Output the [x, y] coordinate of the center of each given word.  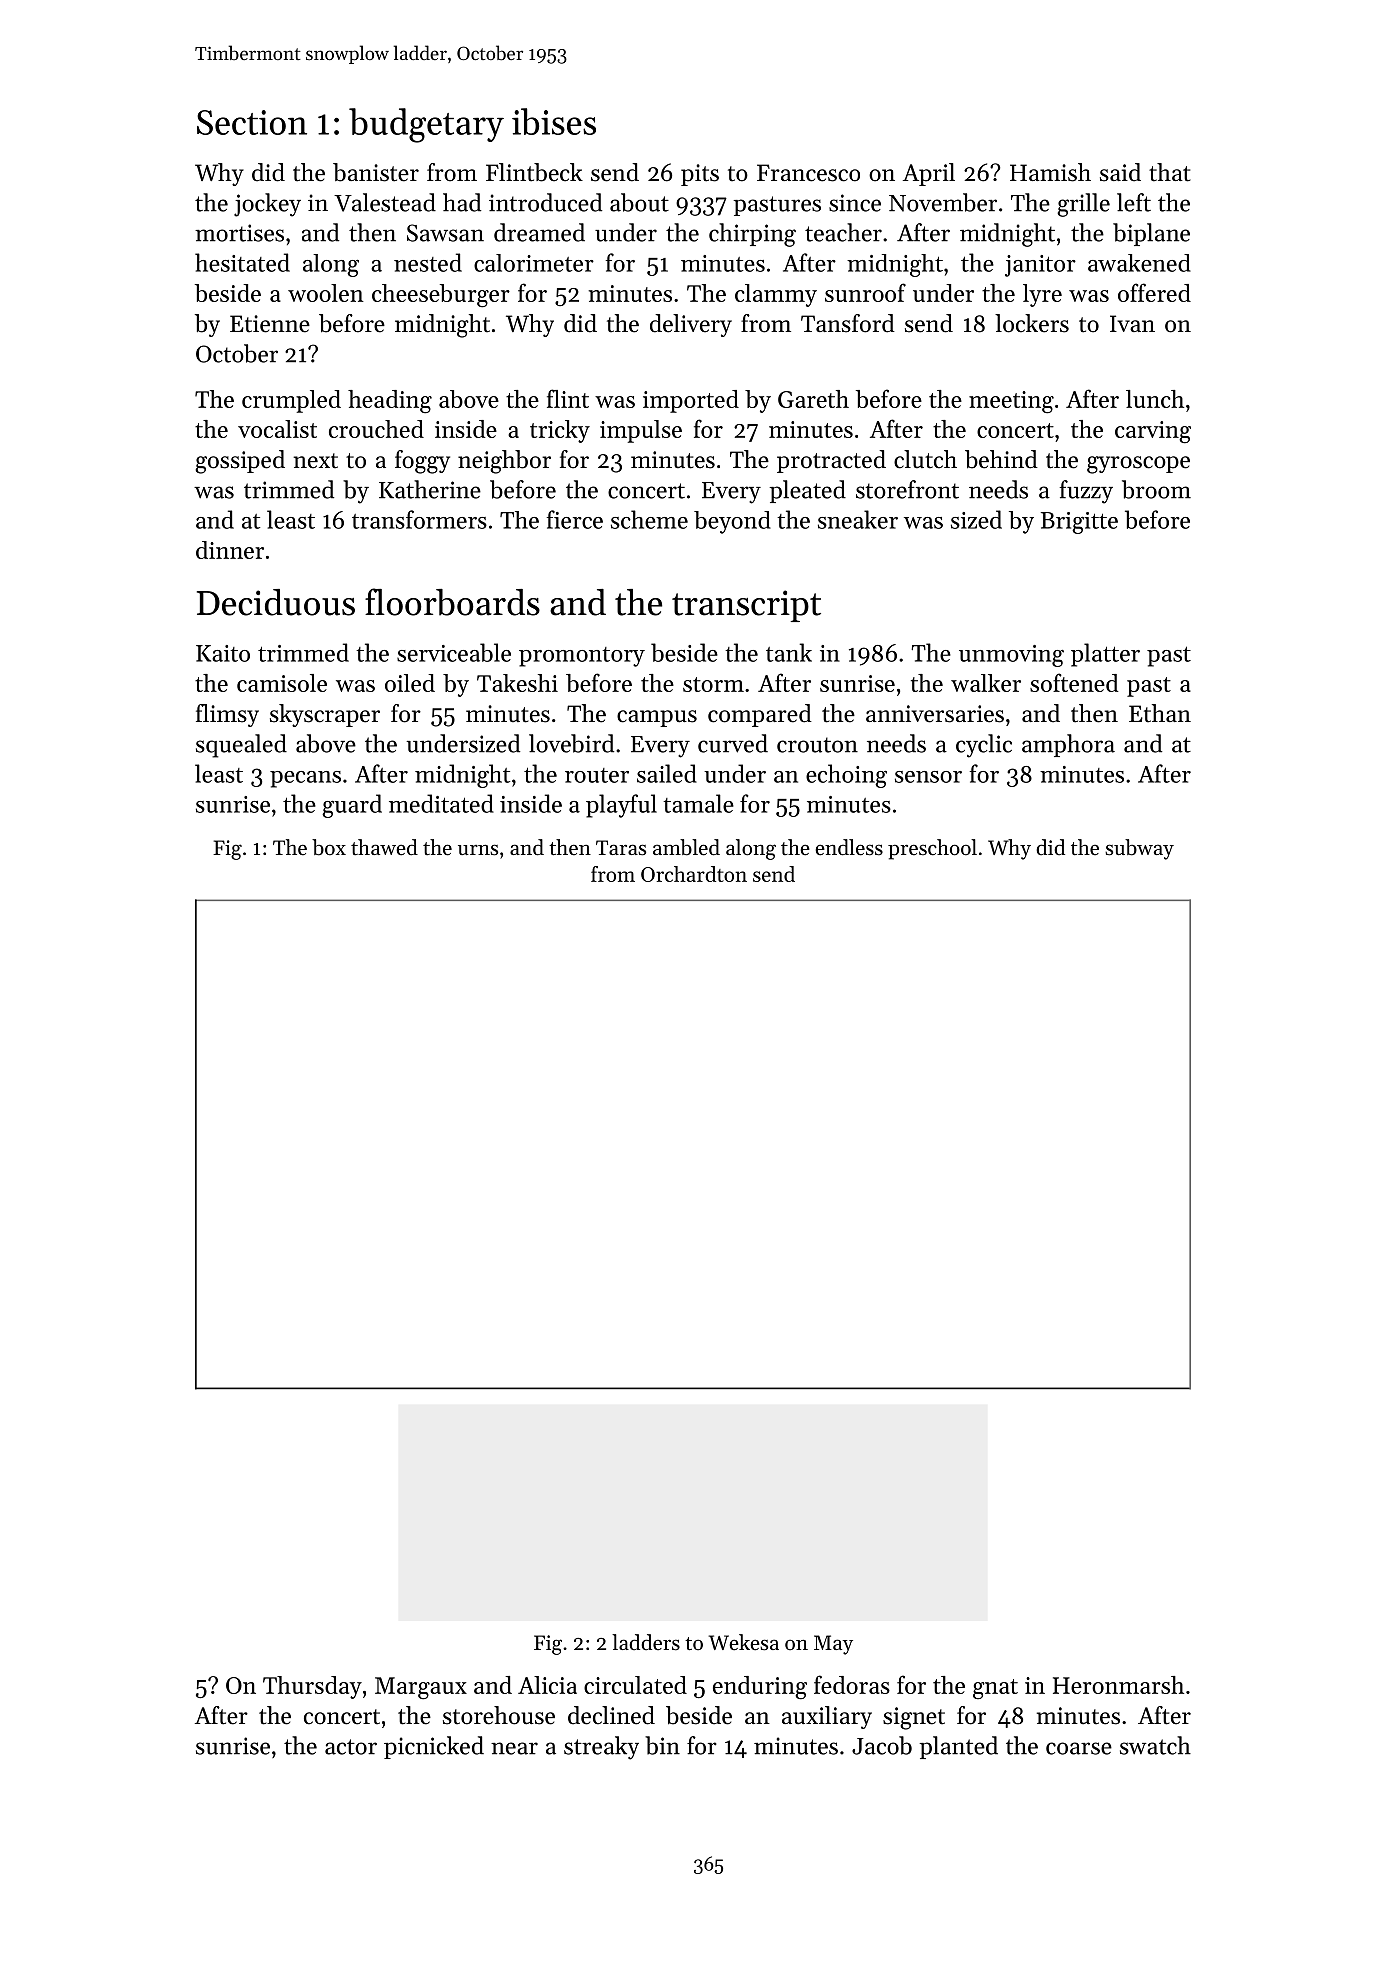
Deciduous [276, 602]
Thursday [312, 1687]
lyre [1042, 295]
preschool [932, 849]
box [329, 847]
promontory [582, 657]
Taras [621, 848]
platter [1105, 655]
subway [1139, 849]
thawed [384, 847]
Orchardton [694, 874]
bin [662, 1745]
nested [428, 262]
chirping [752, 235]
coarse [1079, 1748]
